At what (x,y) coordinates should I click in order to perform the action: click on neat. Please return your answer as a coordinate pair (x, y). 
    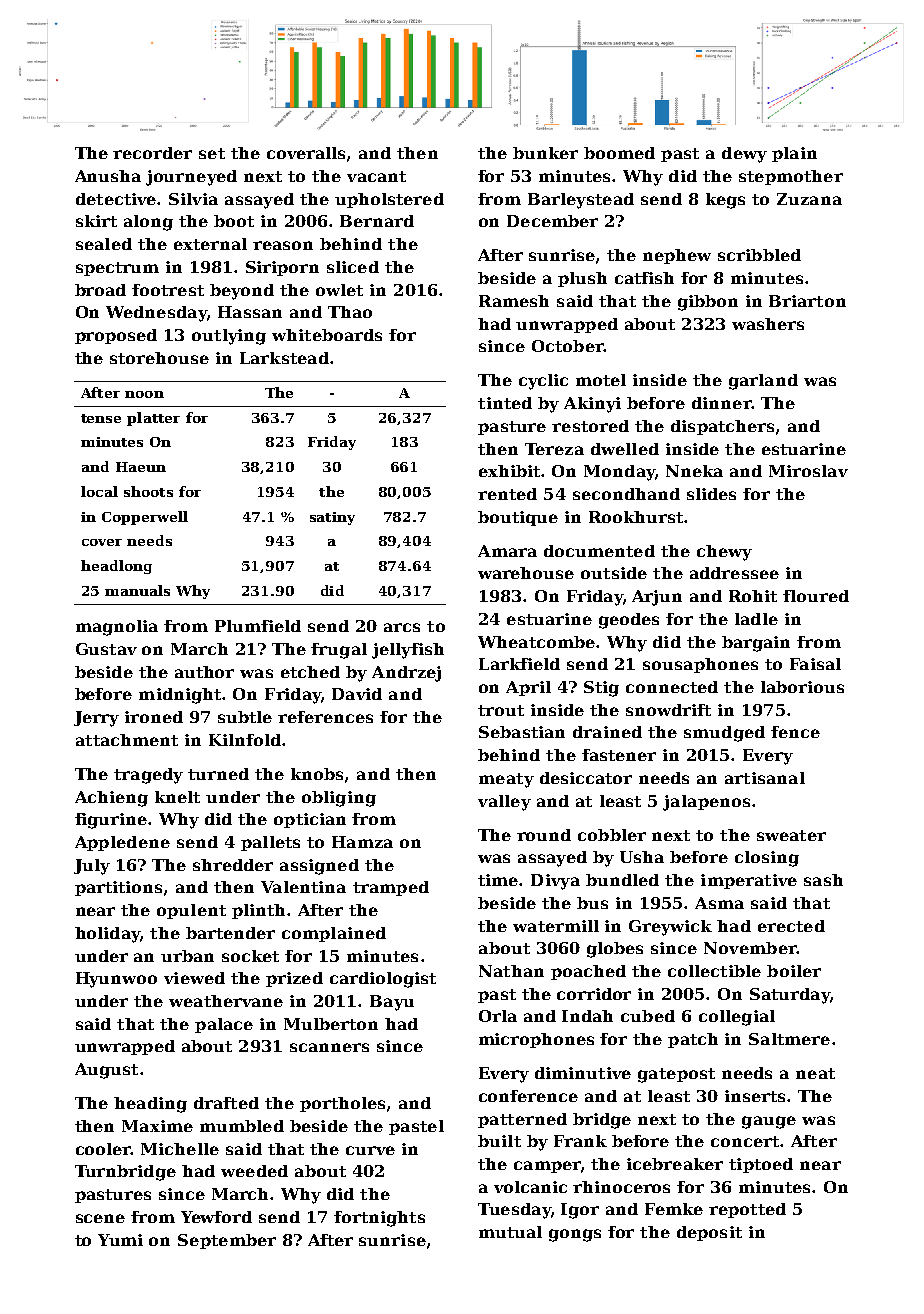
    Looking at the image, I should click on (815, 1073).
